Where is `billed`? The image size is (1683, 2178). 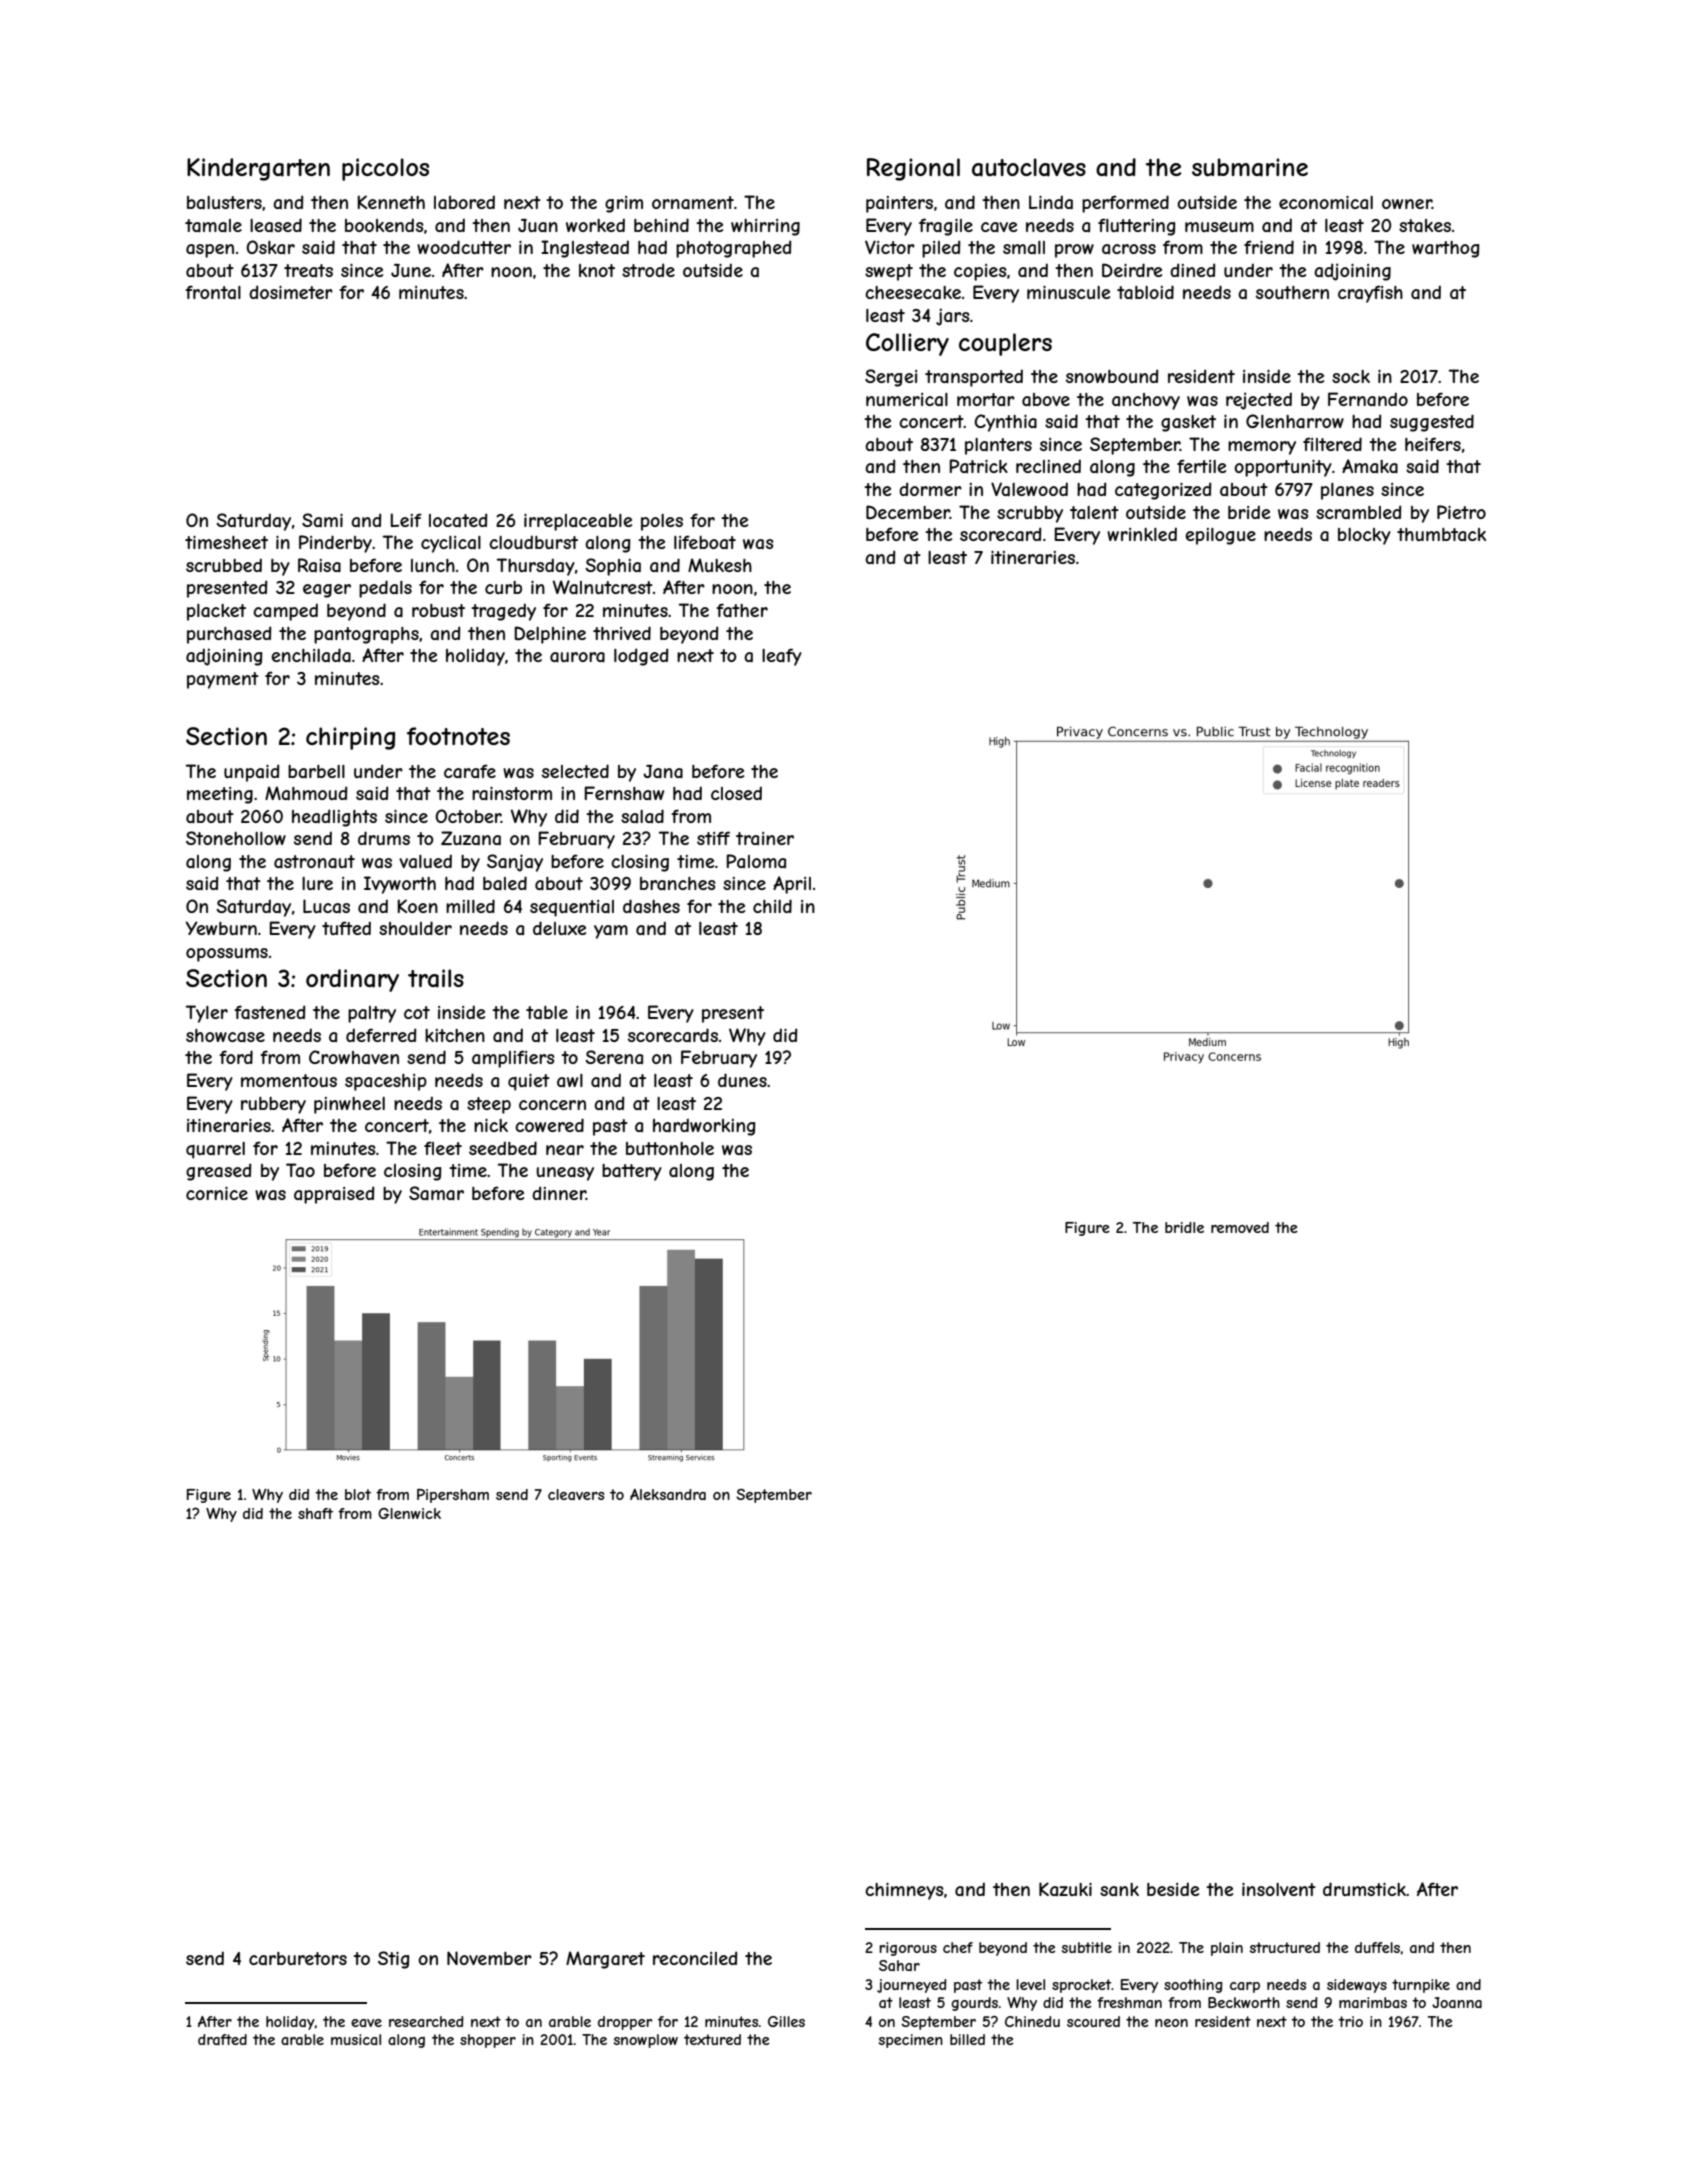
billed is located at coordinates (967, 2039).
